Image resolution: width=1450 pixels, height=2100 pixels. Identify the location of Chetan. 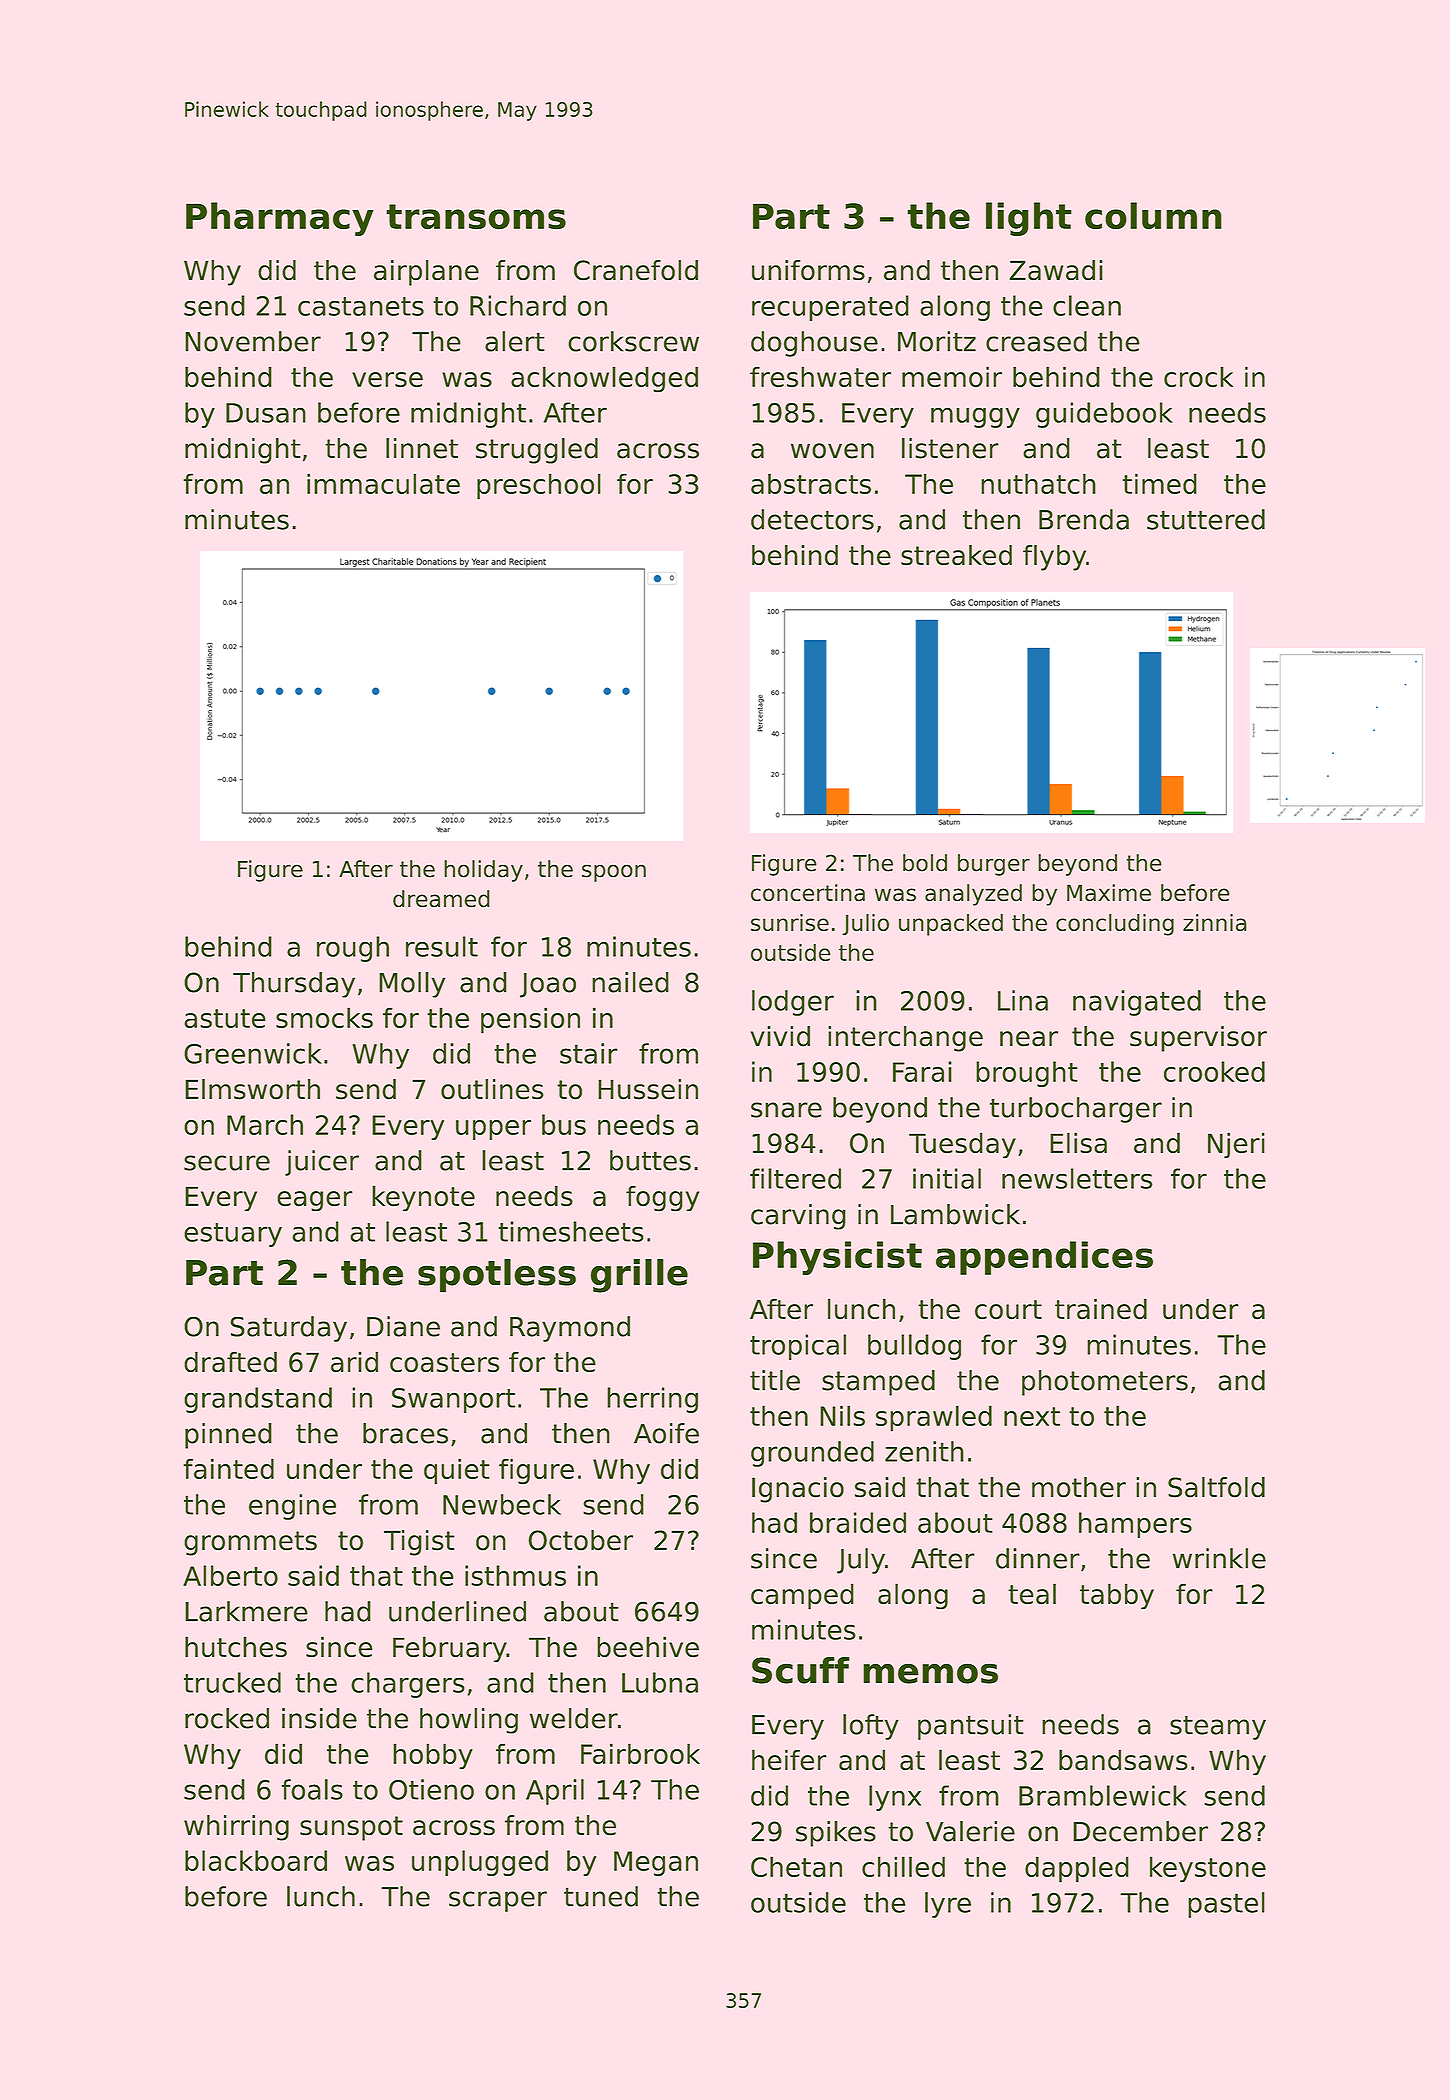
(796, 1866).
